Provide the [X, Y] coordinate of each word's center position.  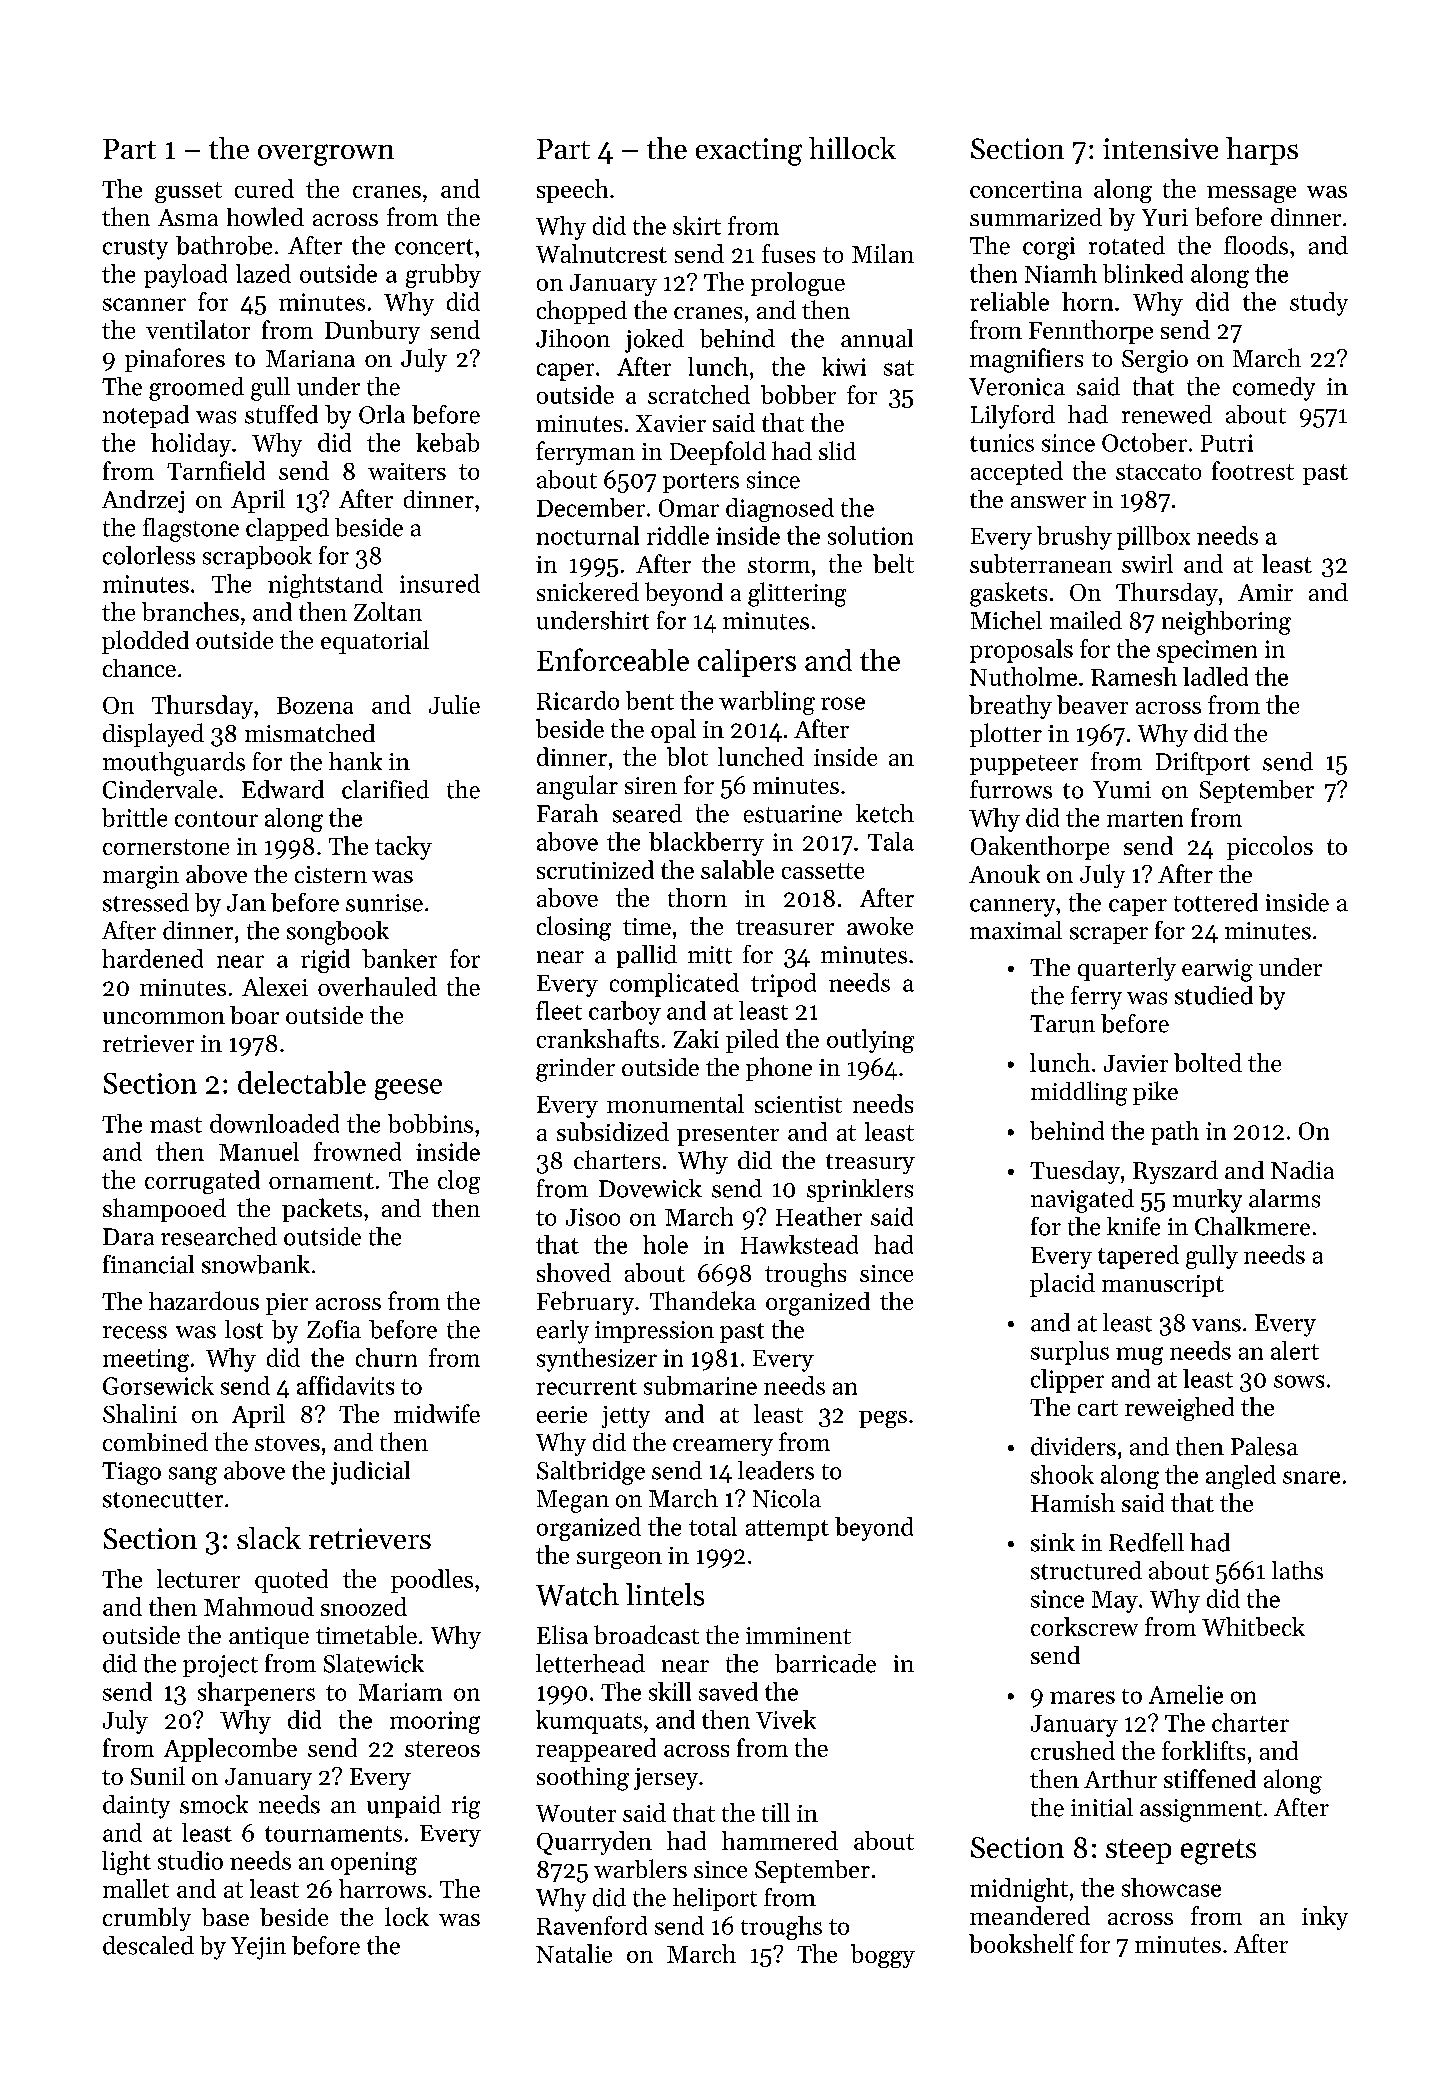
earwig [1217, 970]
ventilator [198, 329]
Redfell [1146, 1542]
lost [244, 1329]
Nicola [787, 1498]
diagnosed [780, 510]
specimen [1207, 651]
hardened [152, 958]
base [225, 1917]
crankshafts [598, 1038]
